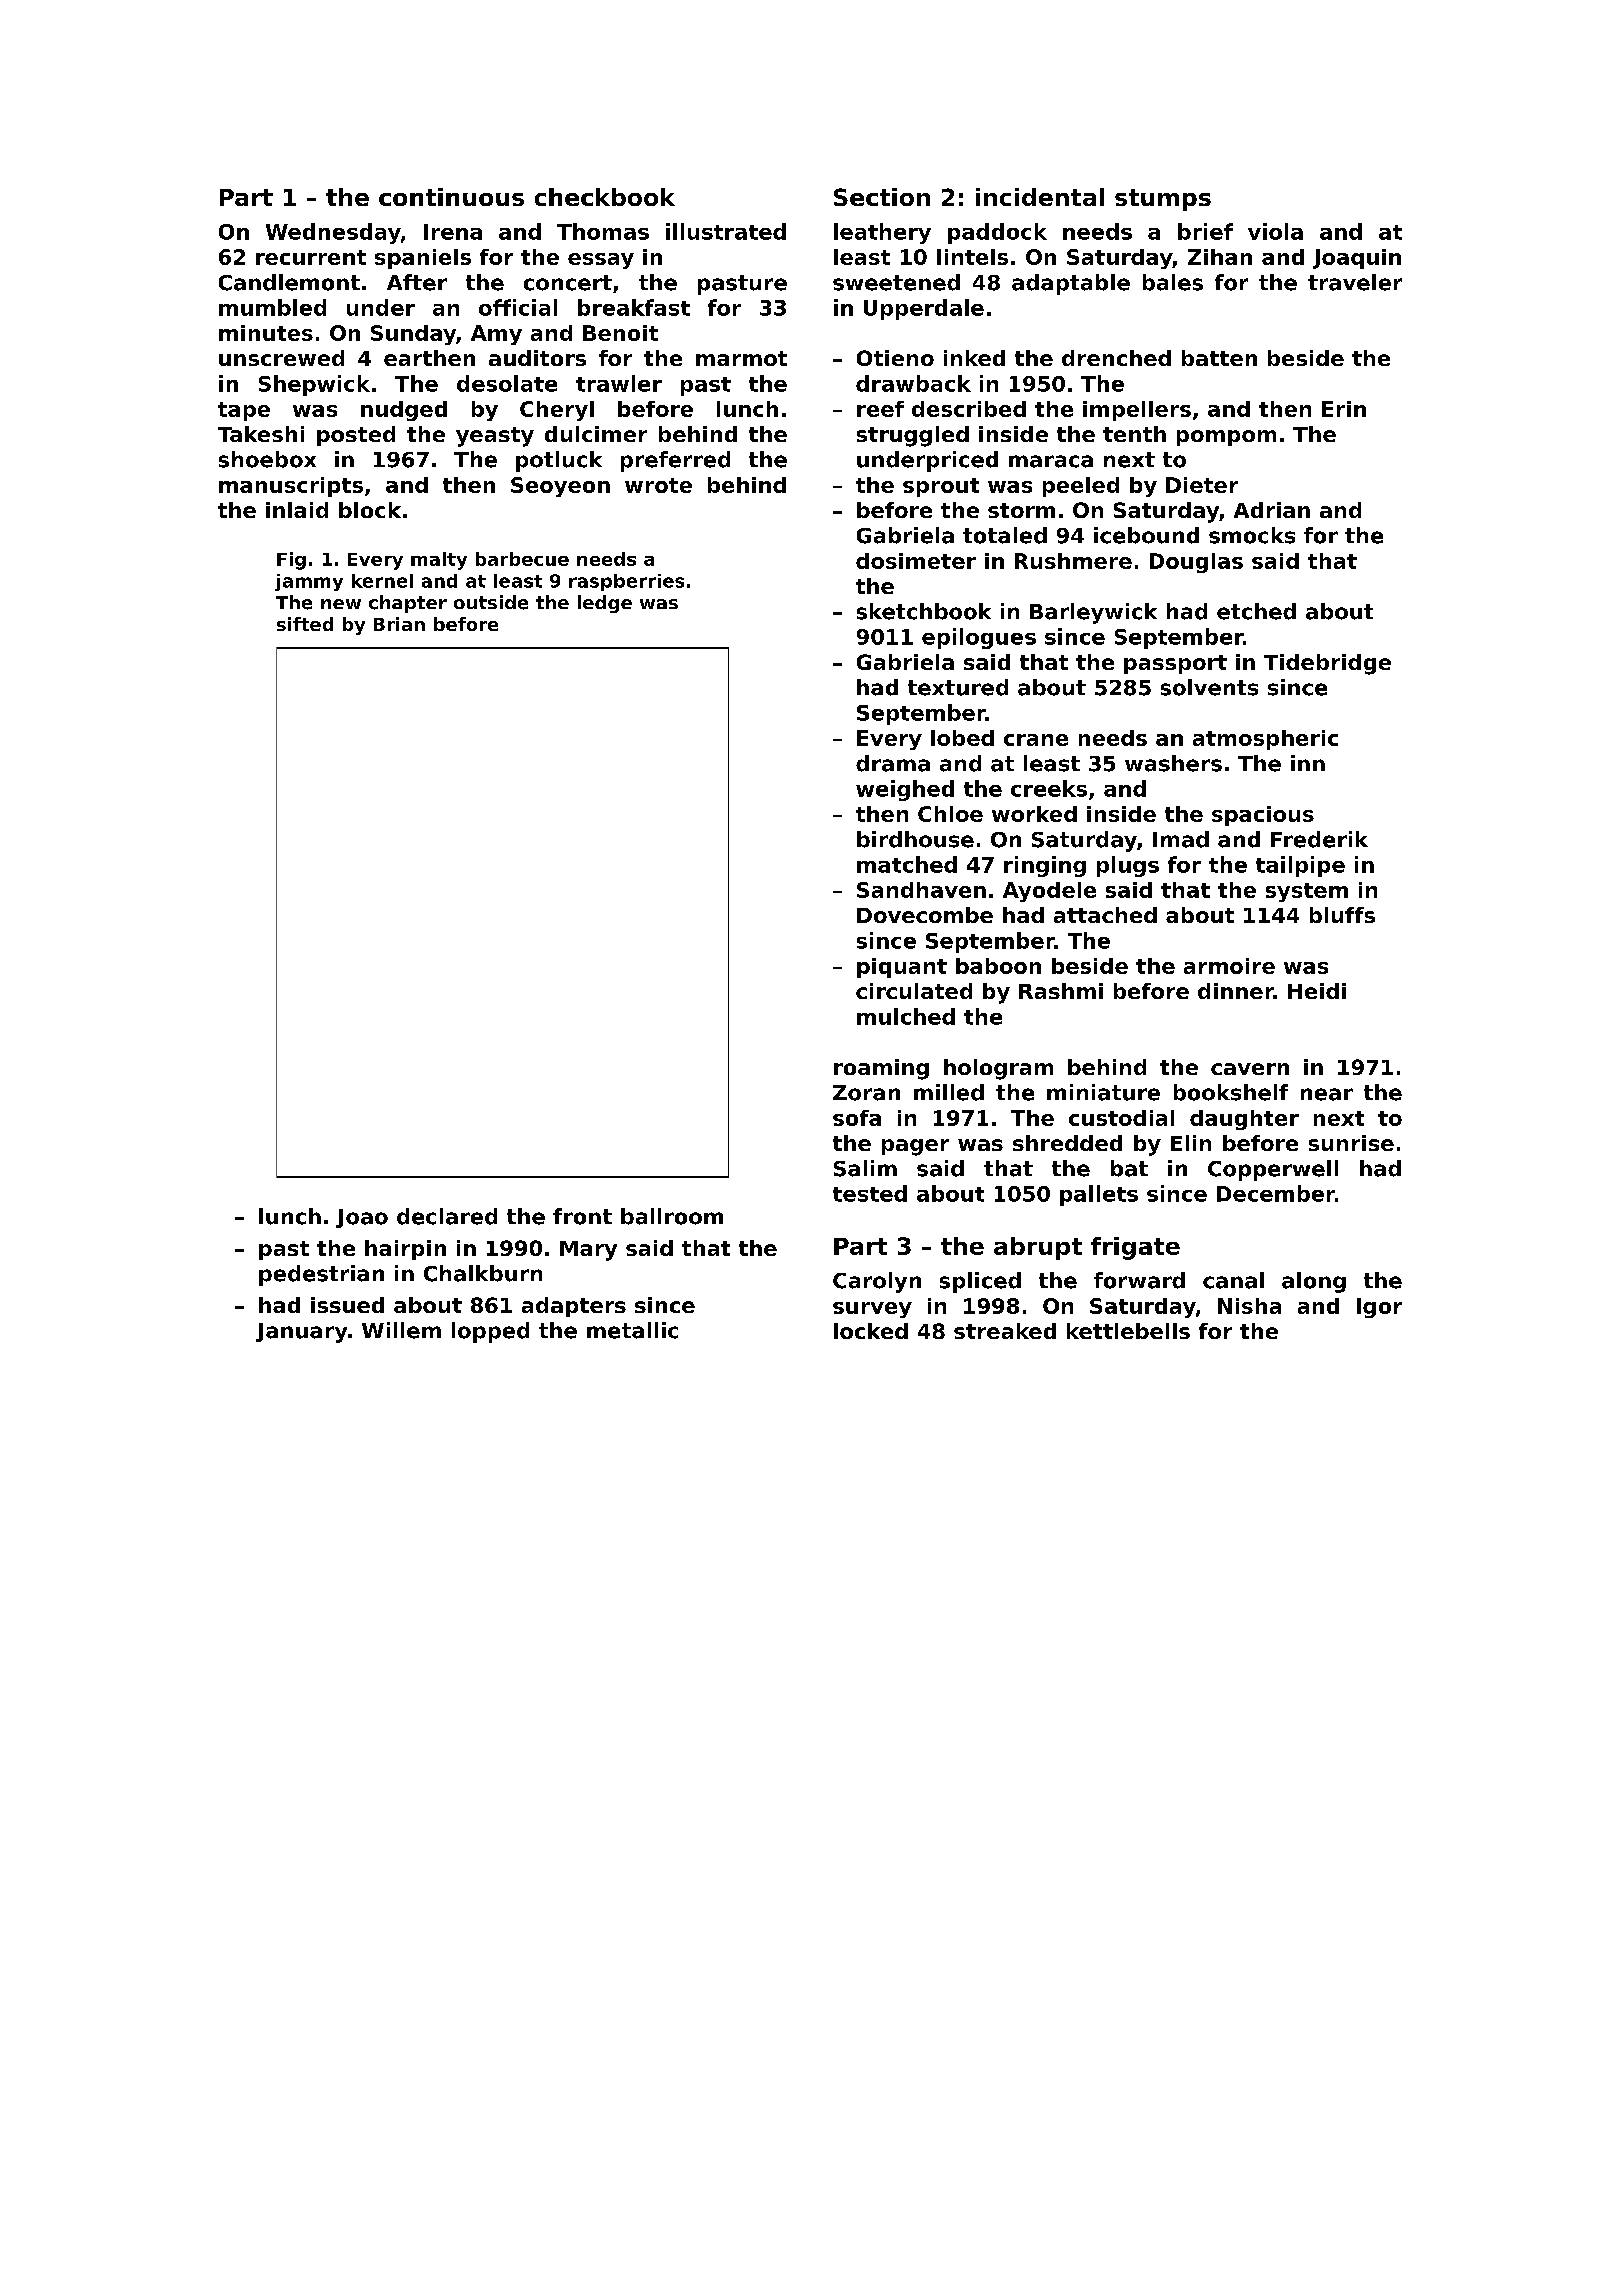 The width and height of the screenshot is (1620, 2292). What do you see at coordinates (626, 582) in the screenshot?
I see `raspberries` at bounding box center [626, 582].
